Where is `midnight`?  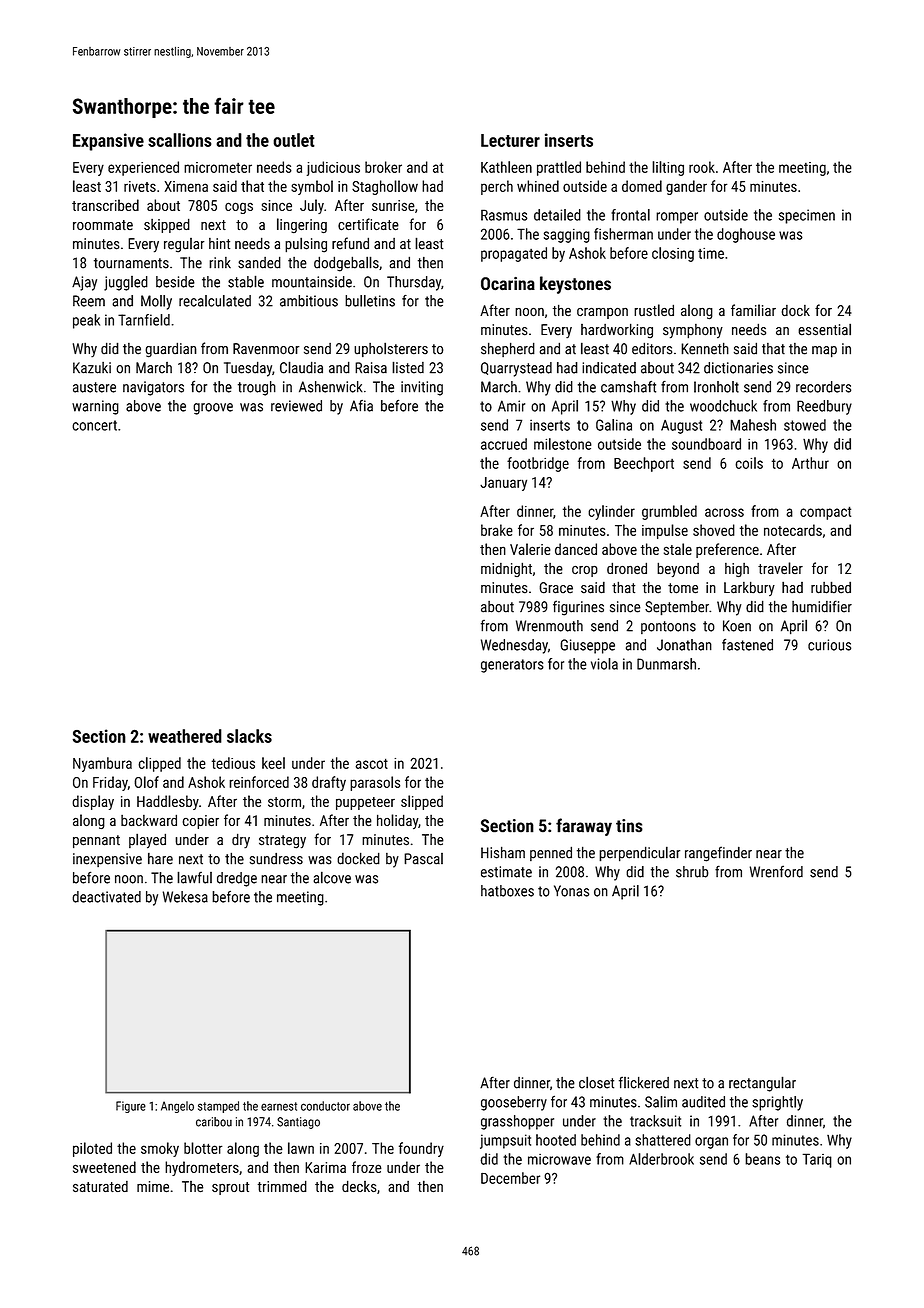
midnight is located at coordinates (506, 569).
